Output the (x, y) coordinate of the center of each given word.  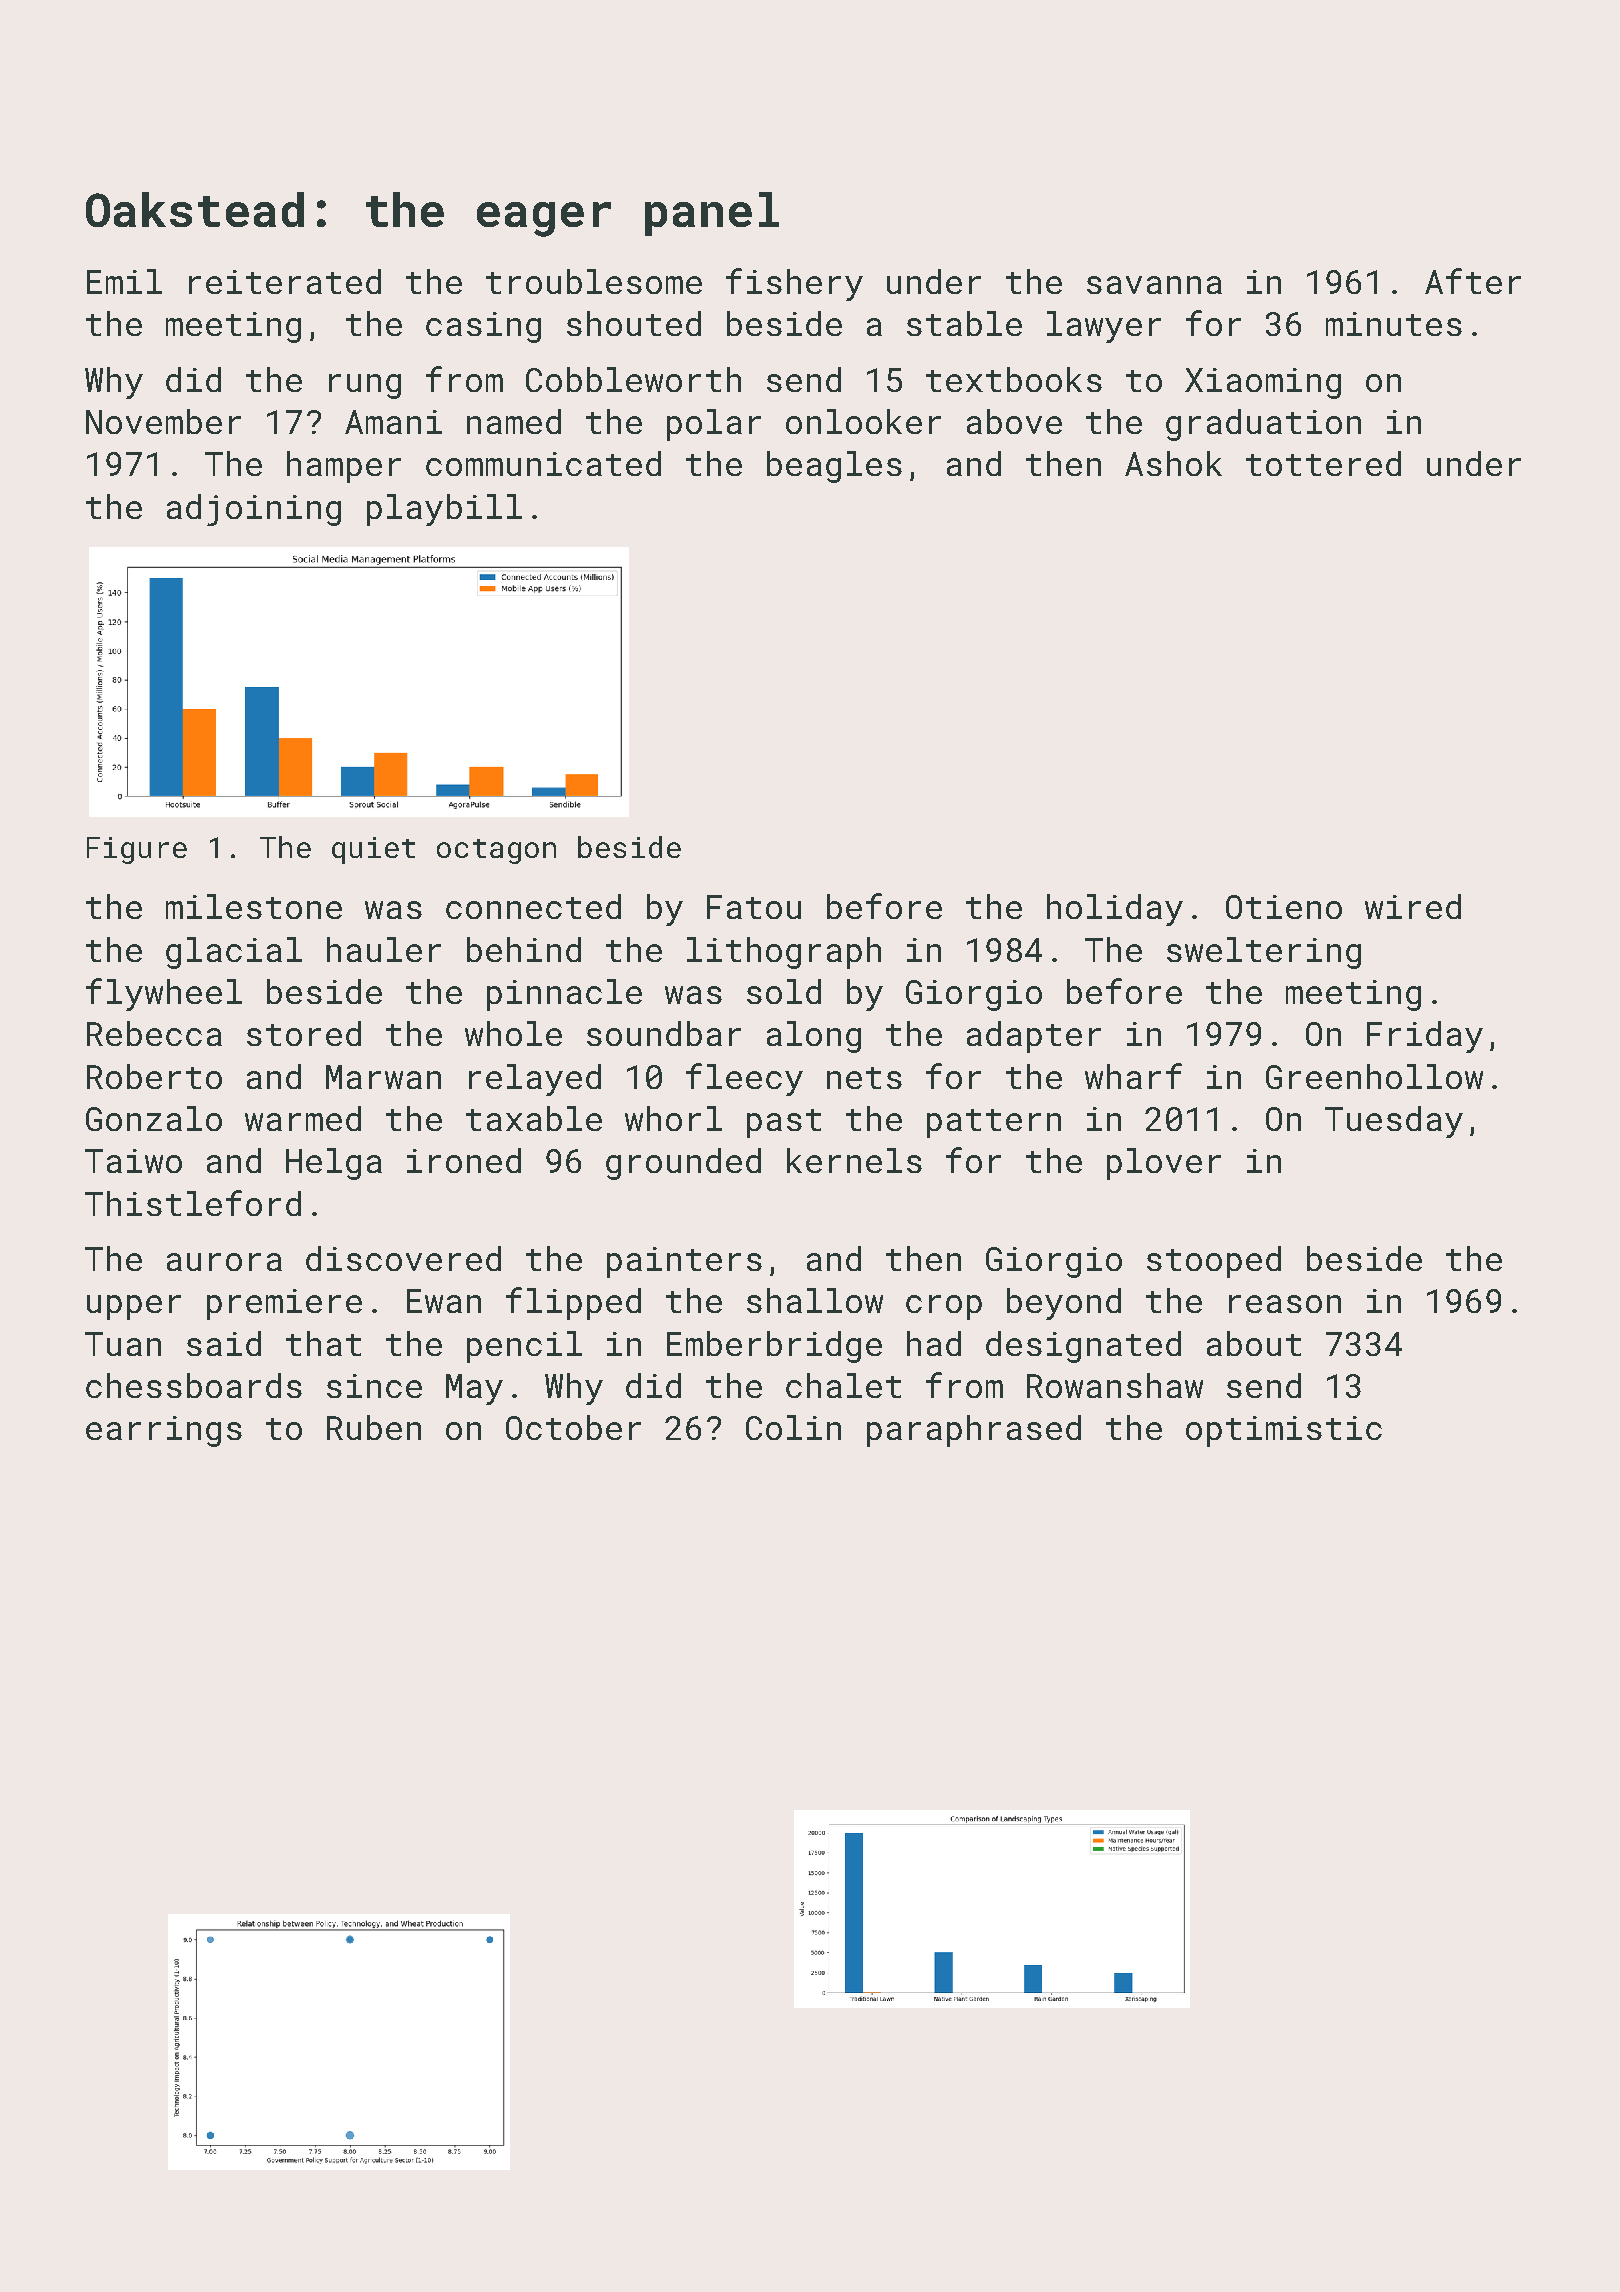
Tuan (123, 1344)
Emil (124, 281)
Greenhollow (1374, 1076)
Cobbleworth (633, 379)
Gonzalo (154, 1118)
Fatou (754, 907)
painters (684, 1262)
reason (1285, 1304)
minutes (1394, 324)
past (784, 1123)
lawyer (1104, 327)
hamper (344, 467)
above (1014, 421)
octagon (496, 851)
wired (1413, 906)
